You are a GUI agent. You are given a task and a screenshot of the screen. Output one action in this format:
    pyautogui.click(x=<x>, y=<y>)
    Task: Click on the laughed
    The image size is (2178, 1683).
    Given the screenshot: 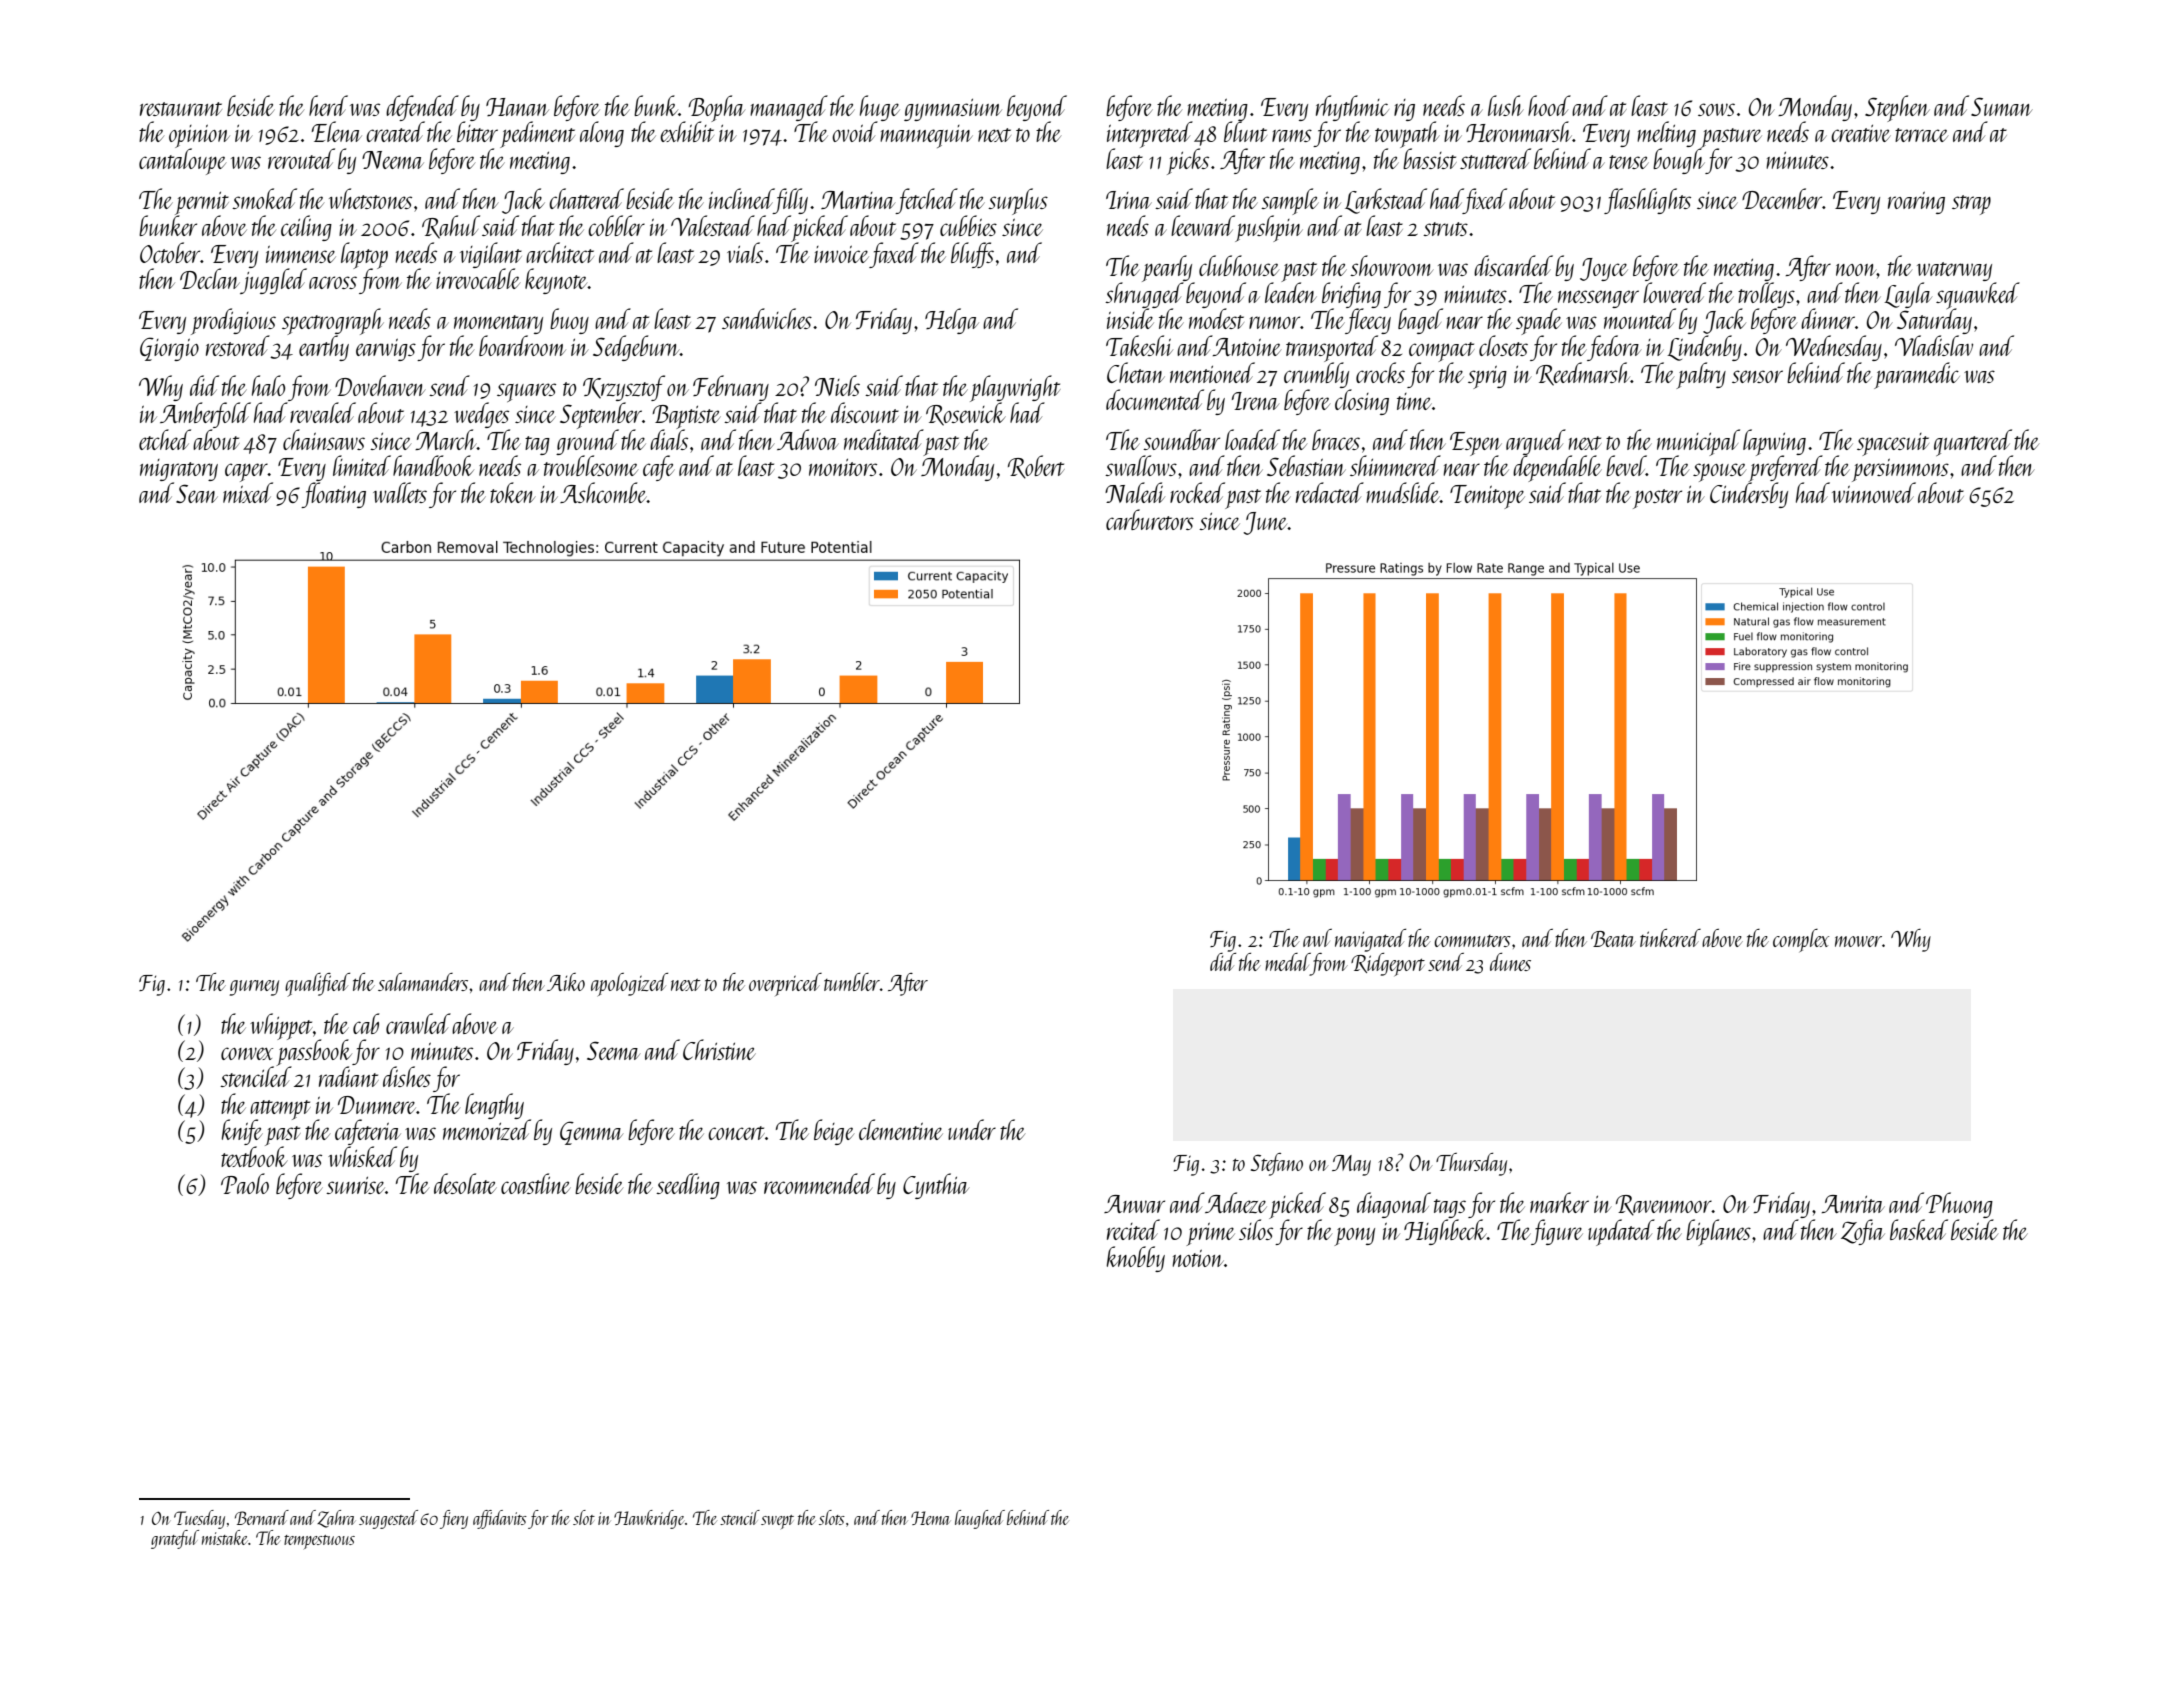 What is the action you would take?
    pyautogui.click(x=980, y=1519)
